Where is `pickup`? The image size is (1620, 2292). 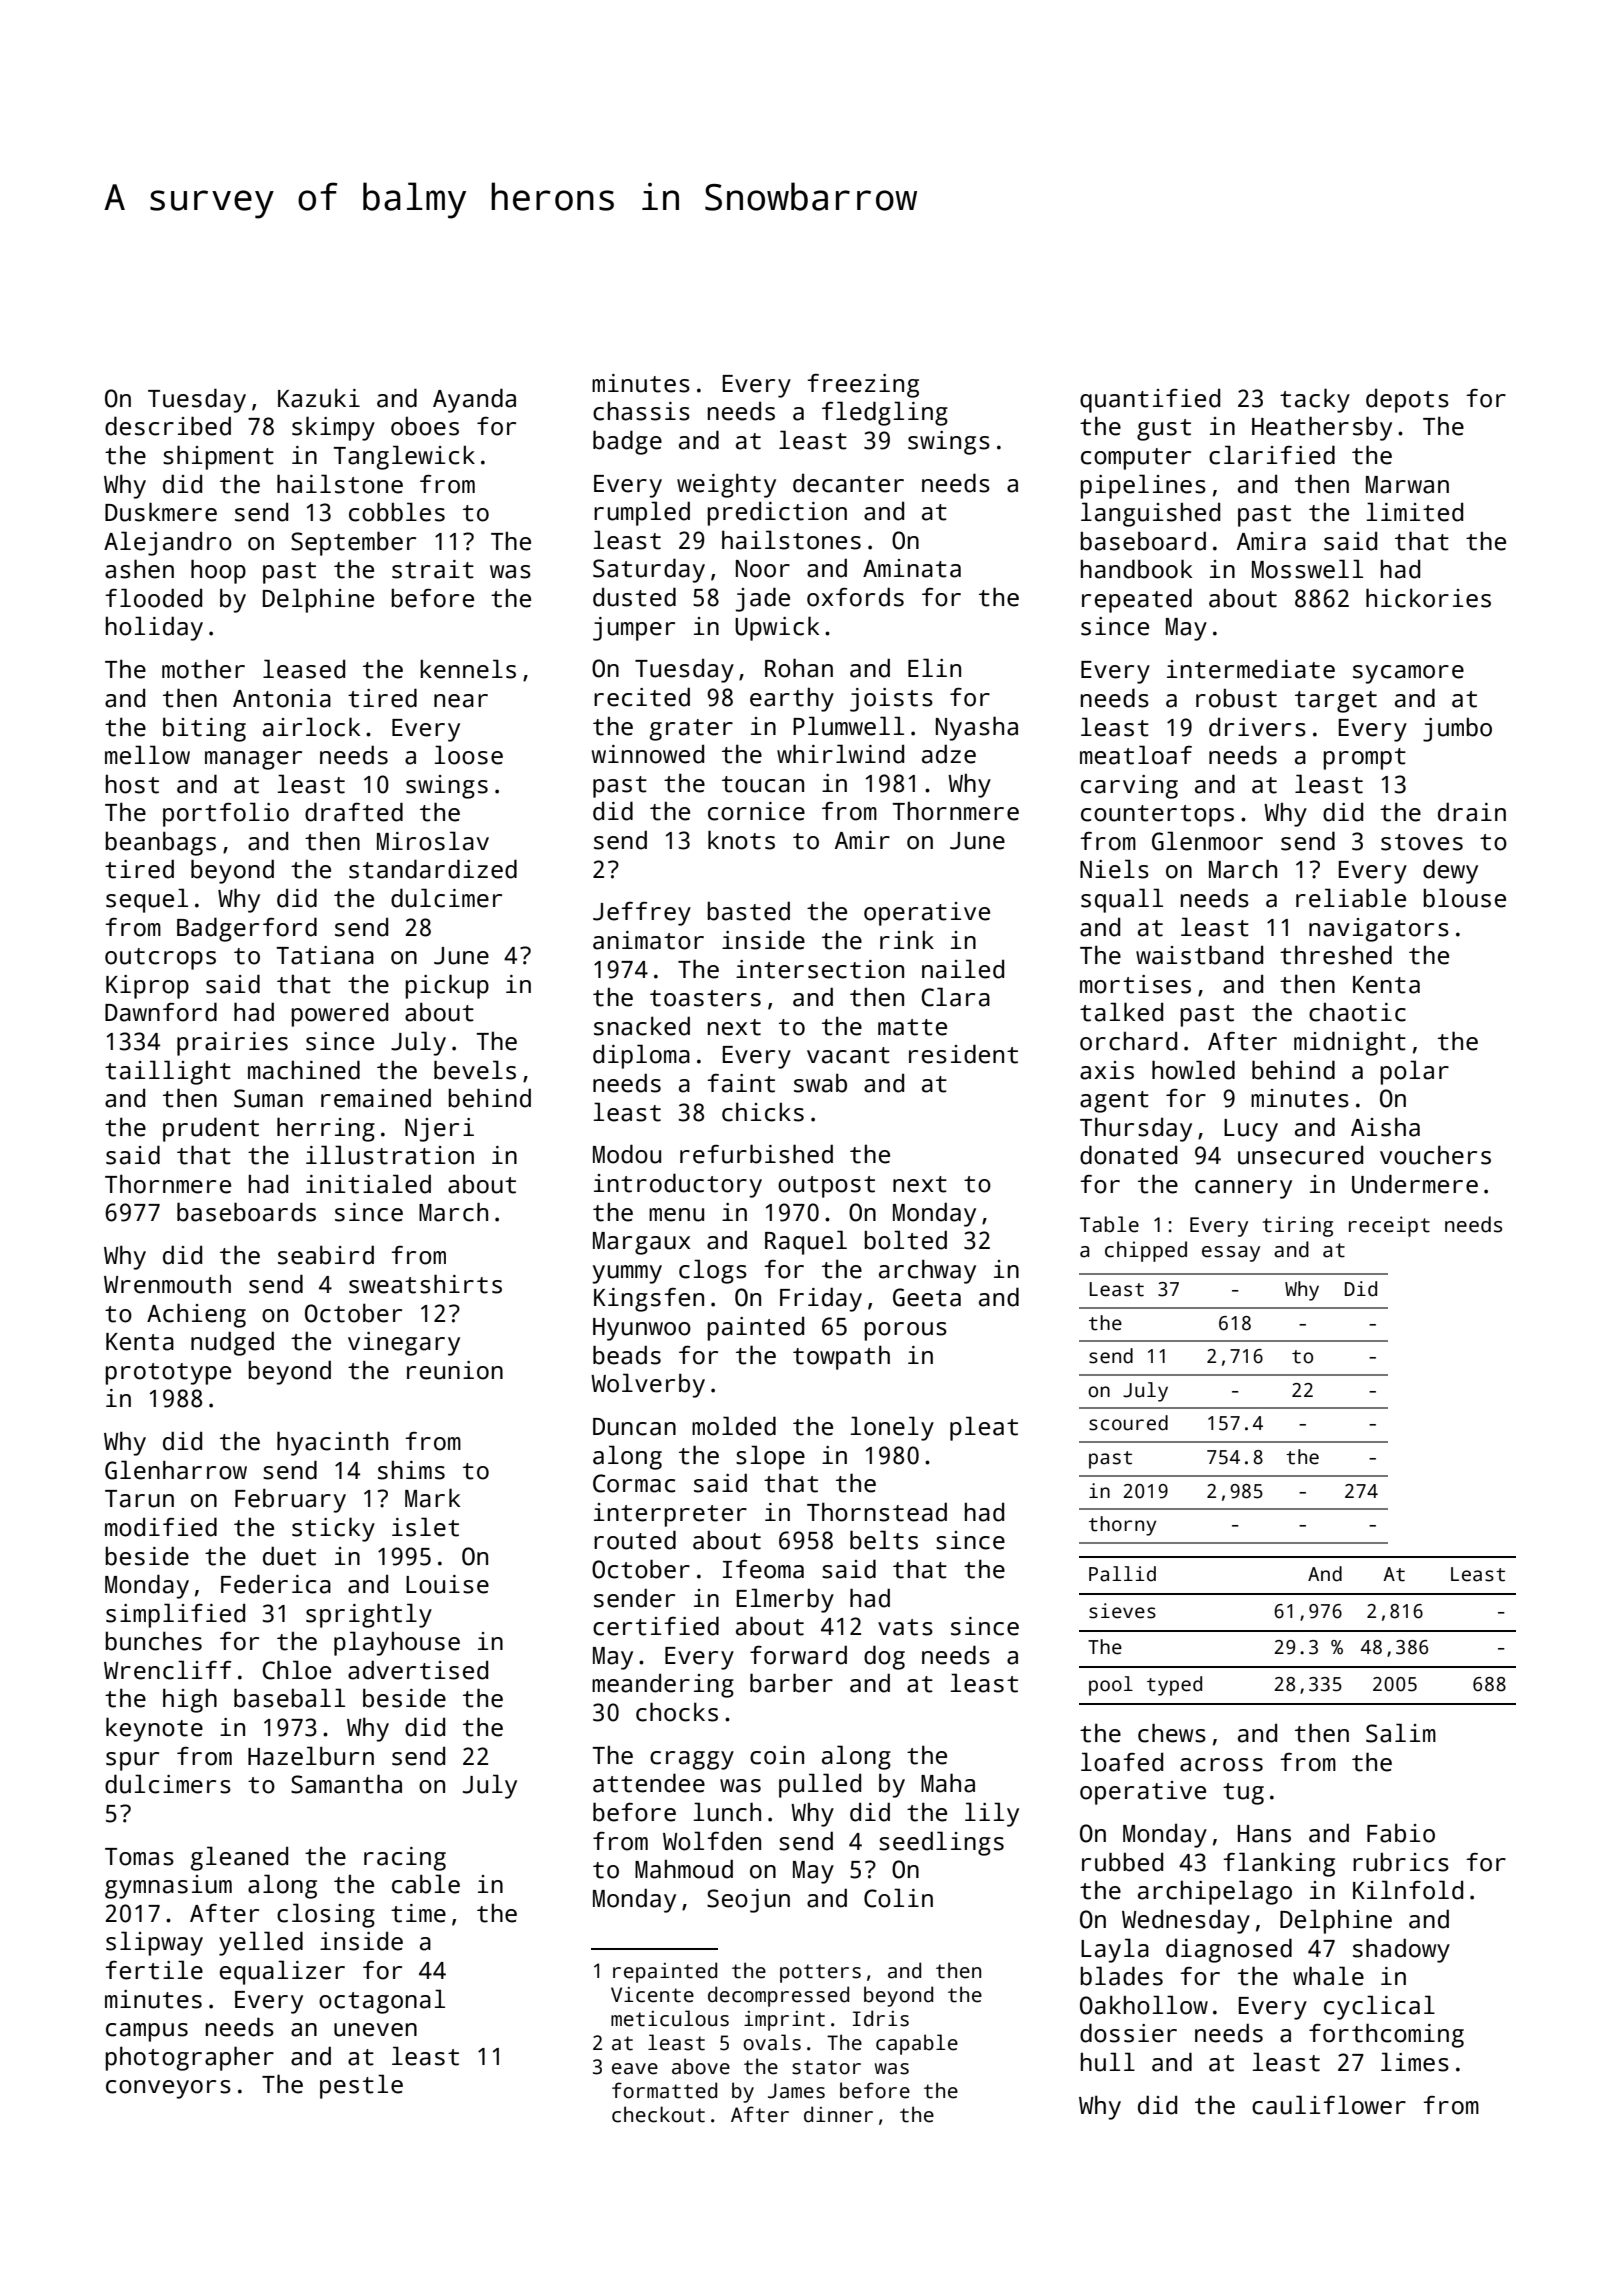
pickup is located at coordinates (447, 986).
